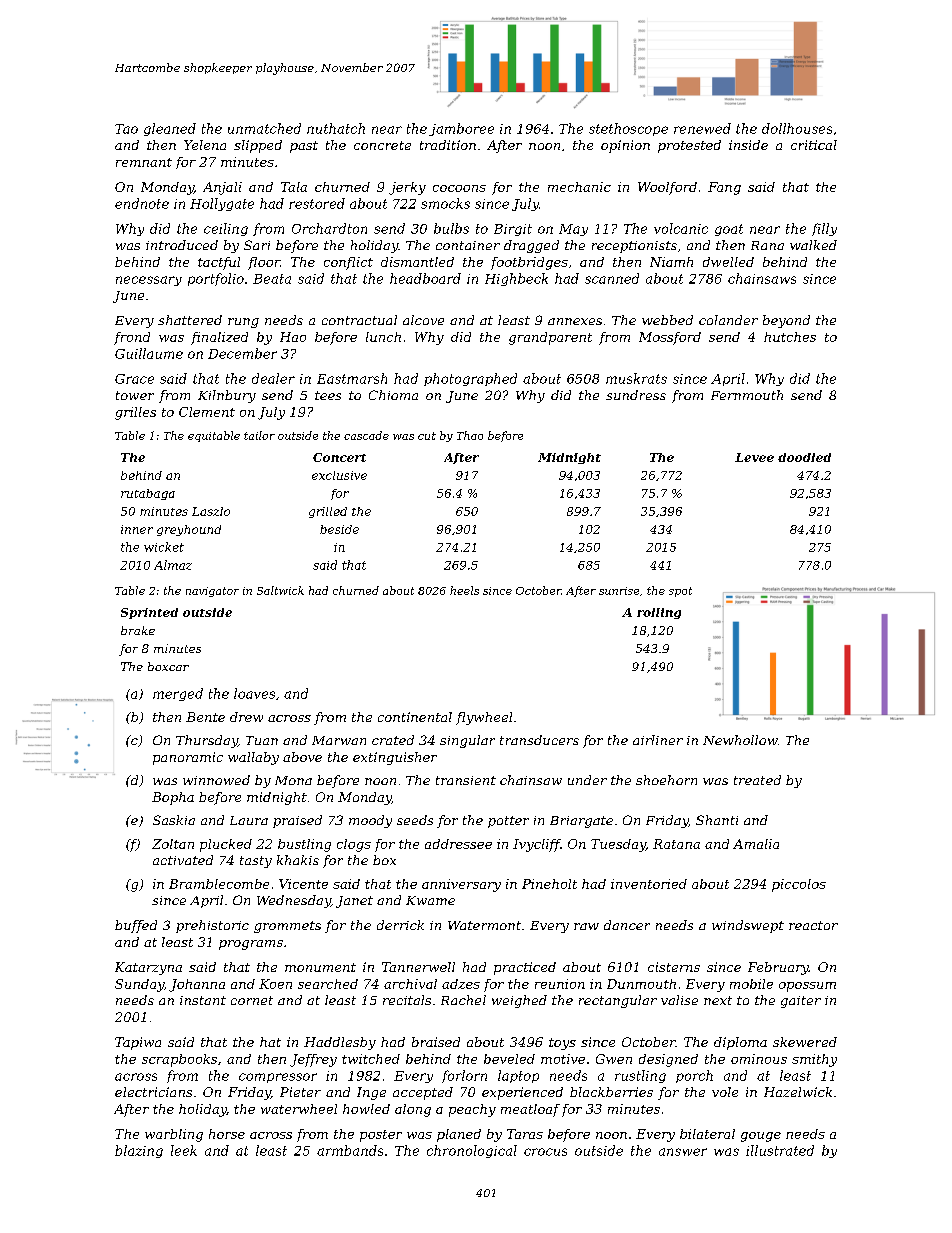 Image resolution: width=952 pixels, height=1233 pixels. I want to click on Zoltan, so click(173, 844).
